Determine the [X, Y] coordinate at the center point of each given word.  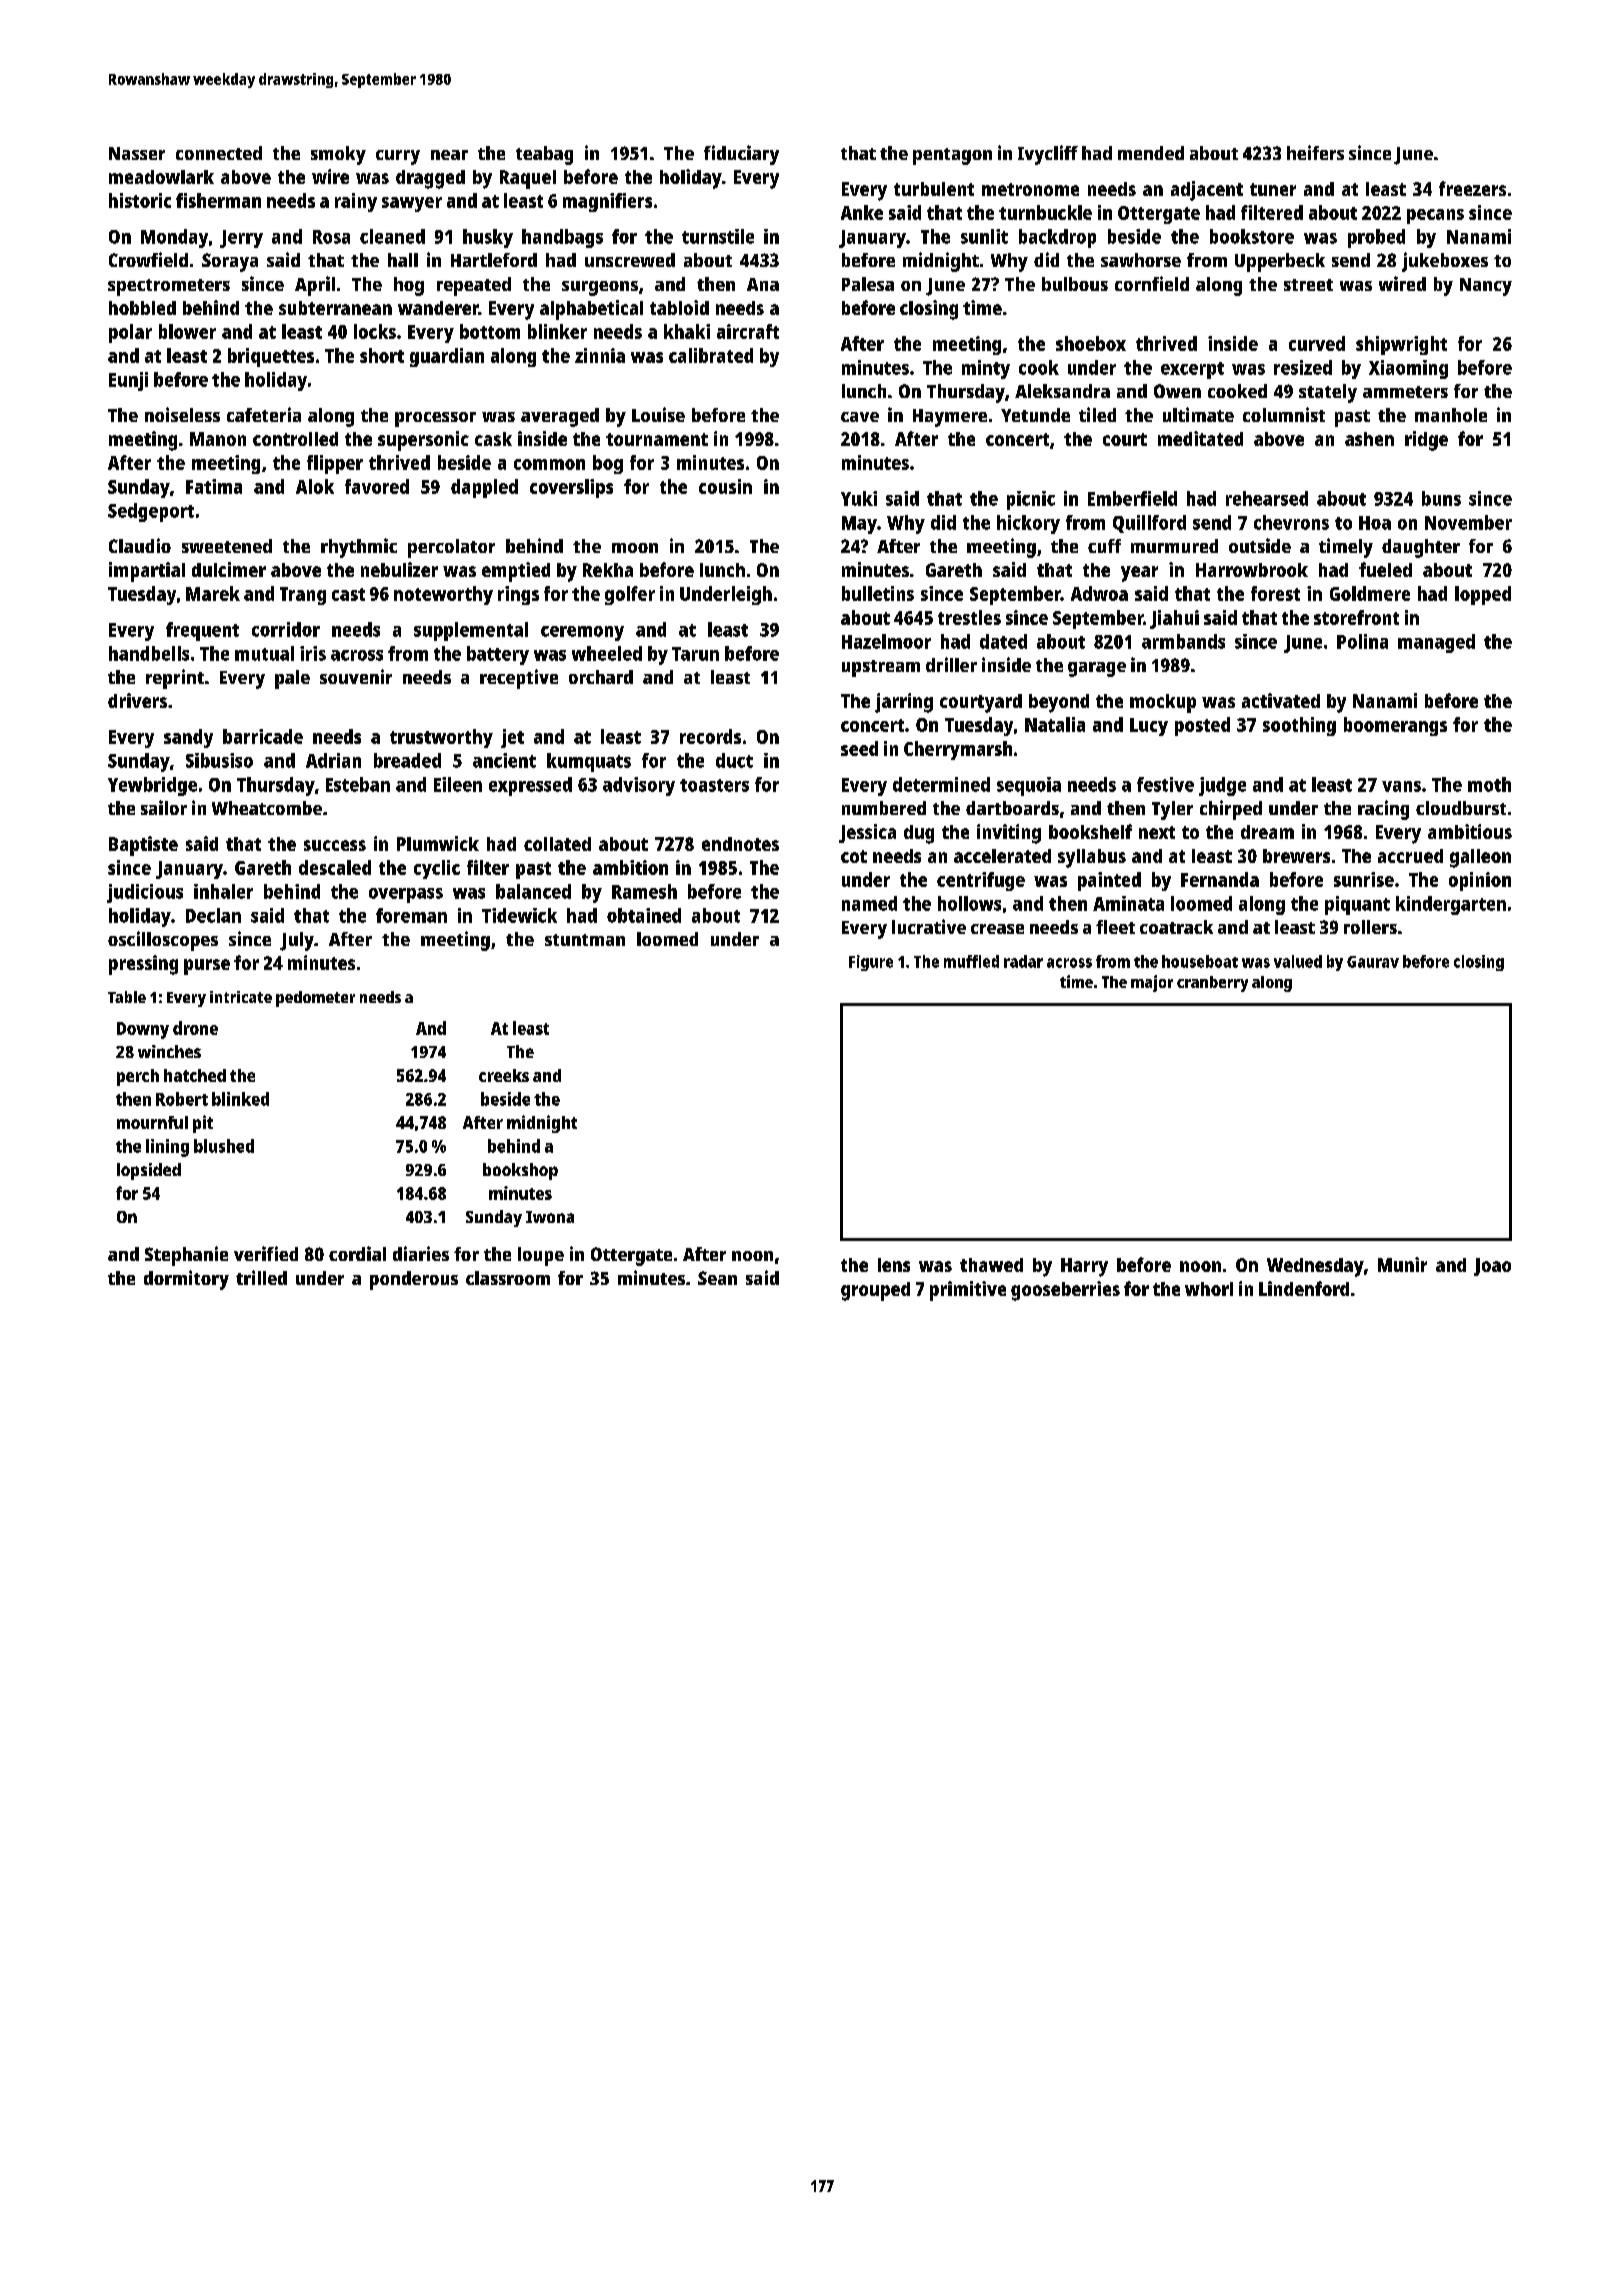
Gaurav [1373, 962]
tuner [1273, 189]
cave [860, 417]
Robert [182, 1099]
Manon [218, 439]
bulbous [1075, 284]
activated [1281, 700]
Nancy [1486, 287]
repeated [474, 286]
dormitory [186, 1280]
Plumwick [438, 843]
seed [859, 748]
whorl [1209, 1289]
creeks [504, 1075]
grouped [875, 1291]
